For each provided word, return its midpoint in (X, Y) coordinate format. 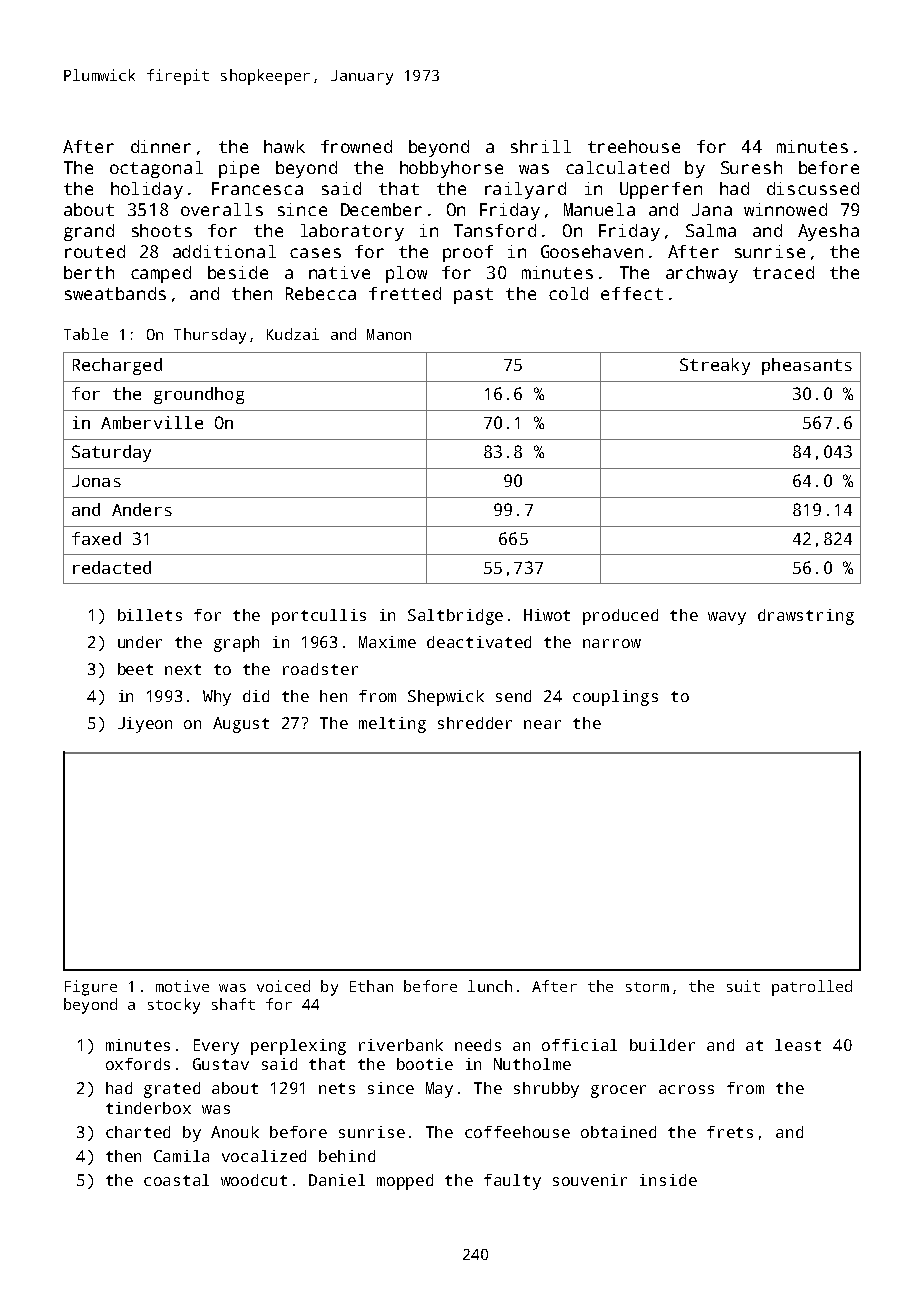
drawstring (806, 617)
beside (238, 272)
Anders (142, 509)
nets (337, 1088)
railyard (525, 190)
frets (730, 1132)
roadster (320, 669)
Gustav (221, 1064)
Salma (711, 230)
